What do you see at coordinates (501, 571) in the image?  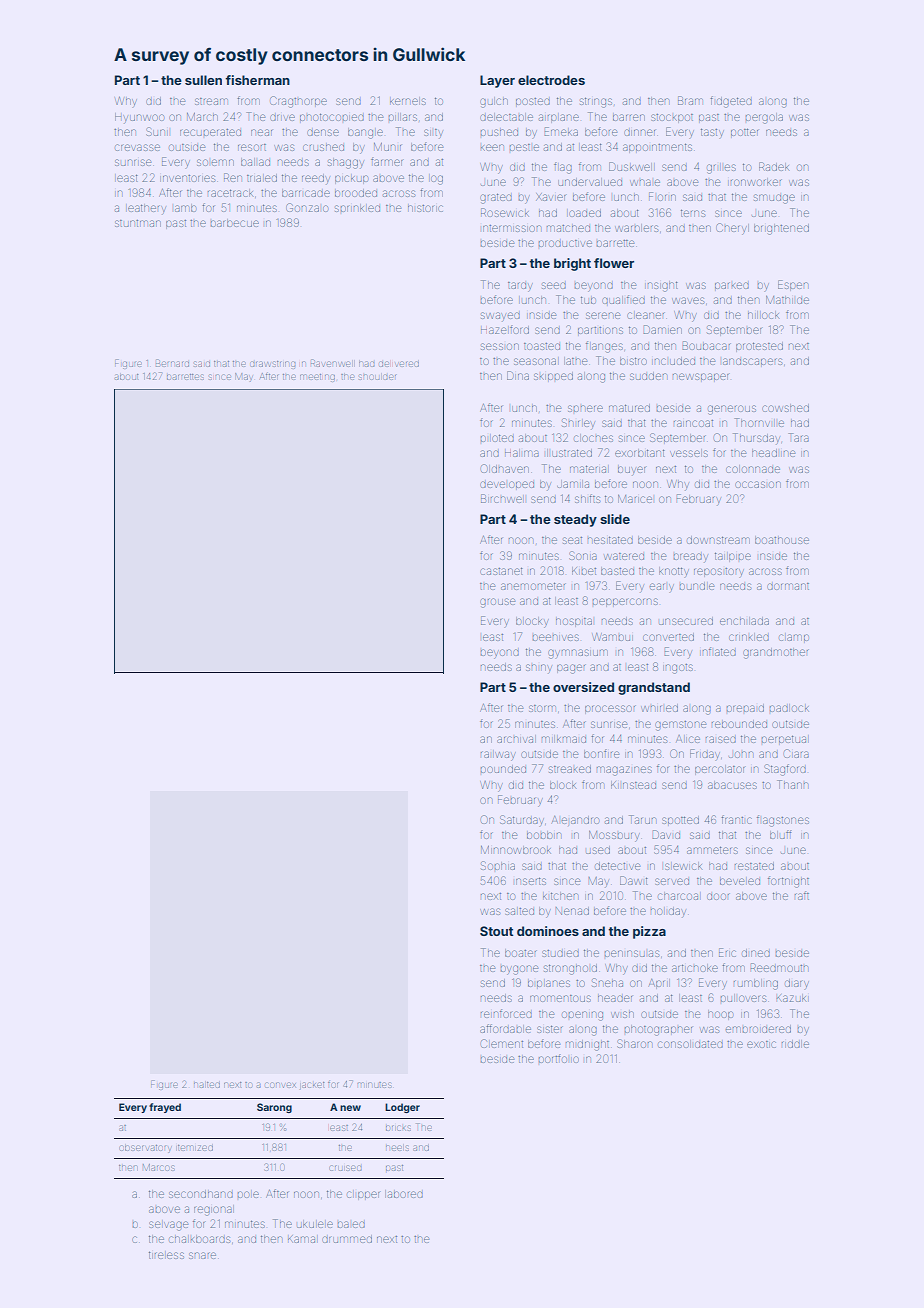 I see `castanet` at bounding box center [501, 571].
